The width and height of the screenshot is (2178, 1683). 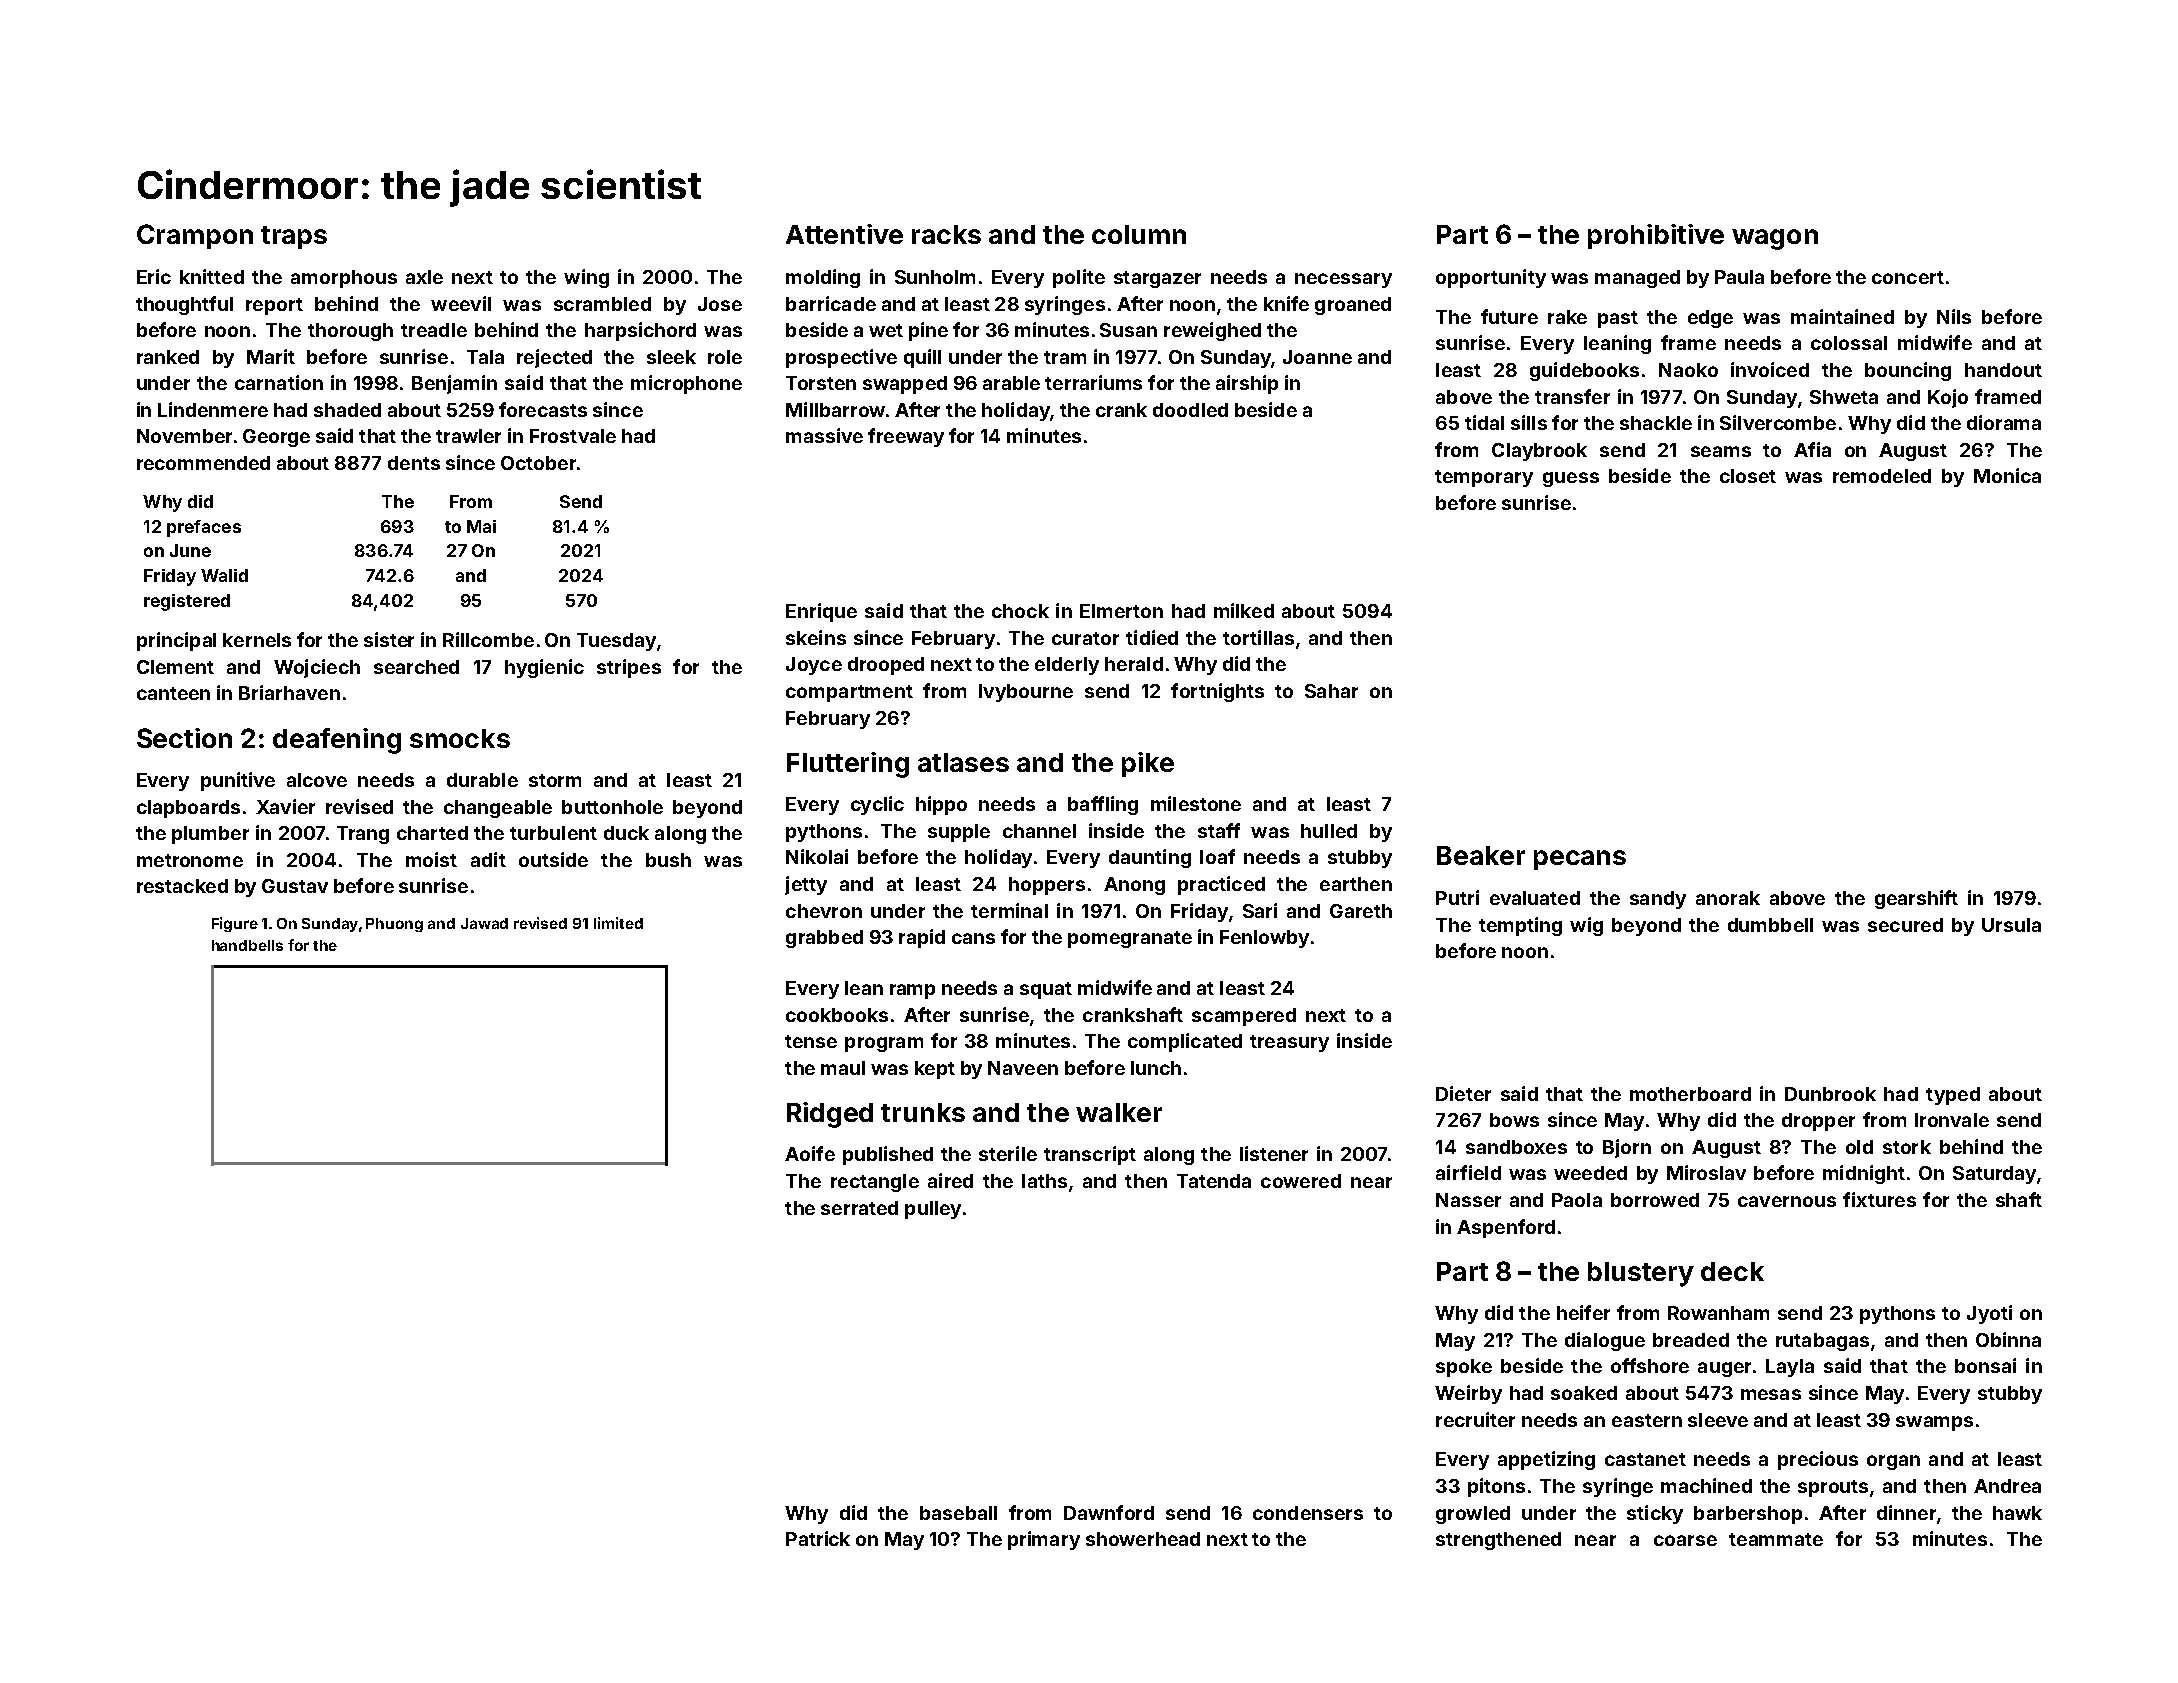 I want to click on spoke, so click(x=1464, y=1368).
